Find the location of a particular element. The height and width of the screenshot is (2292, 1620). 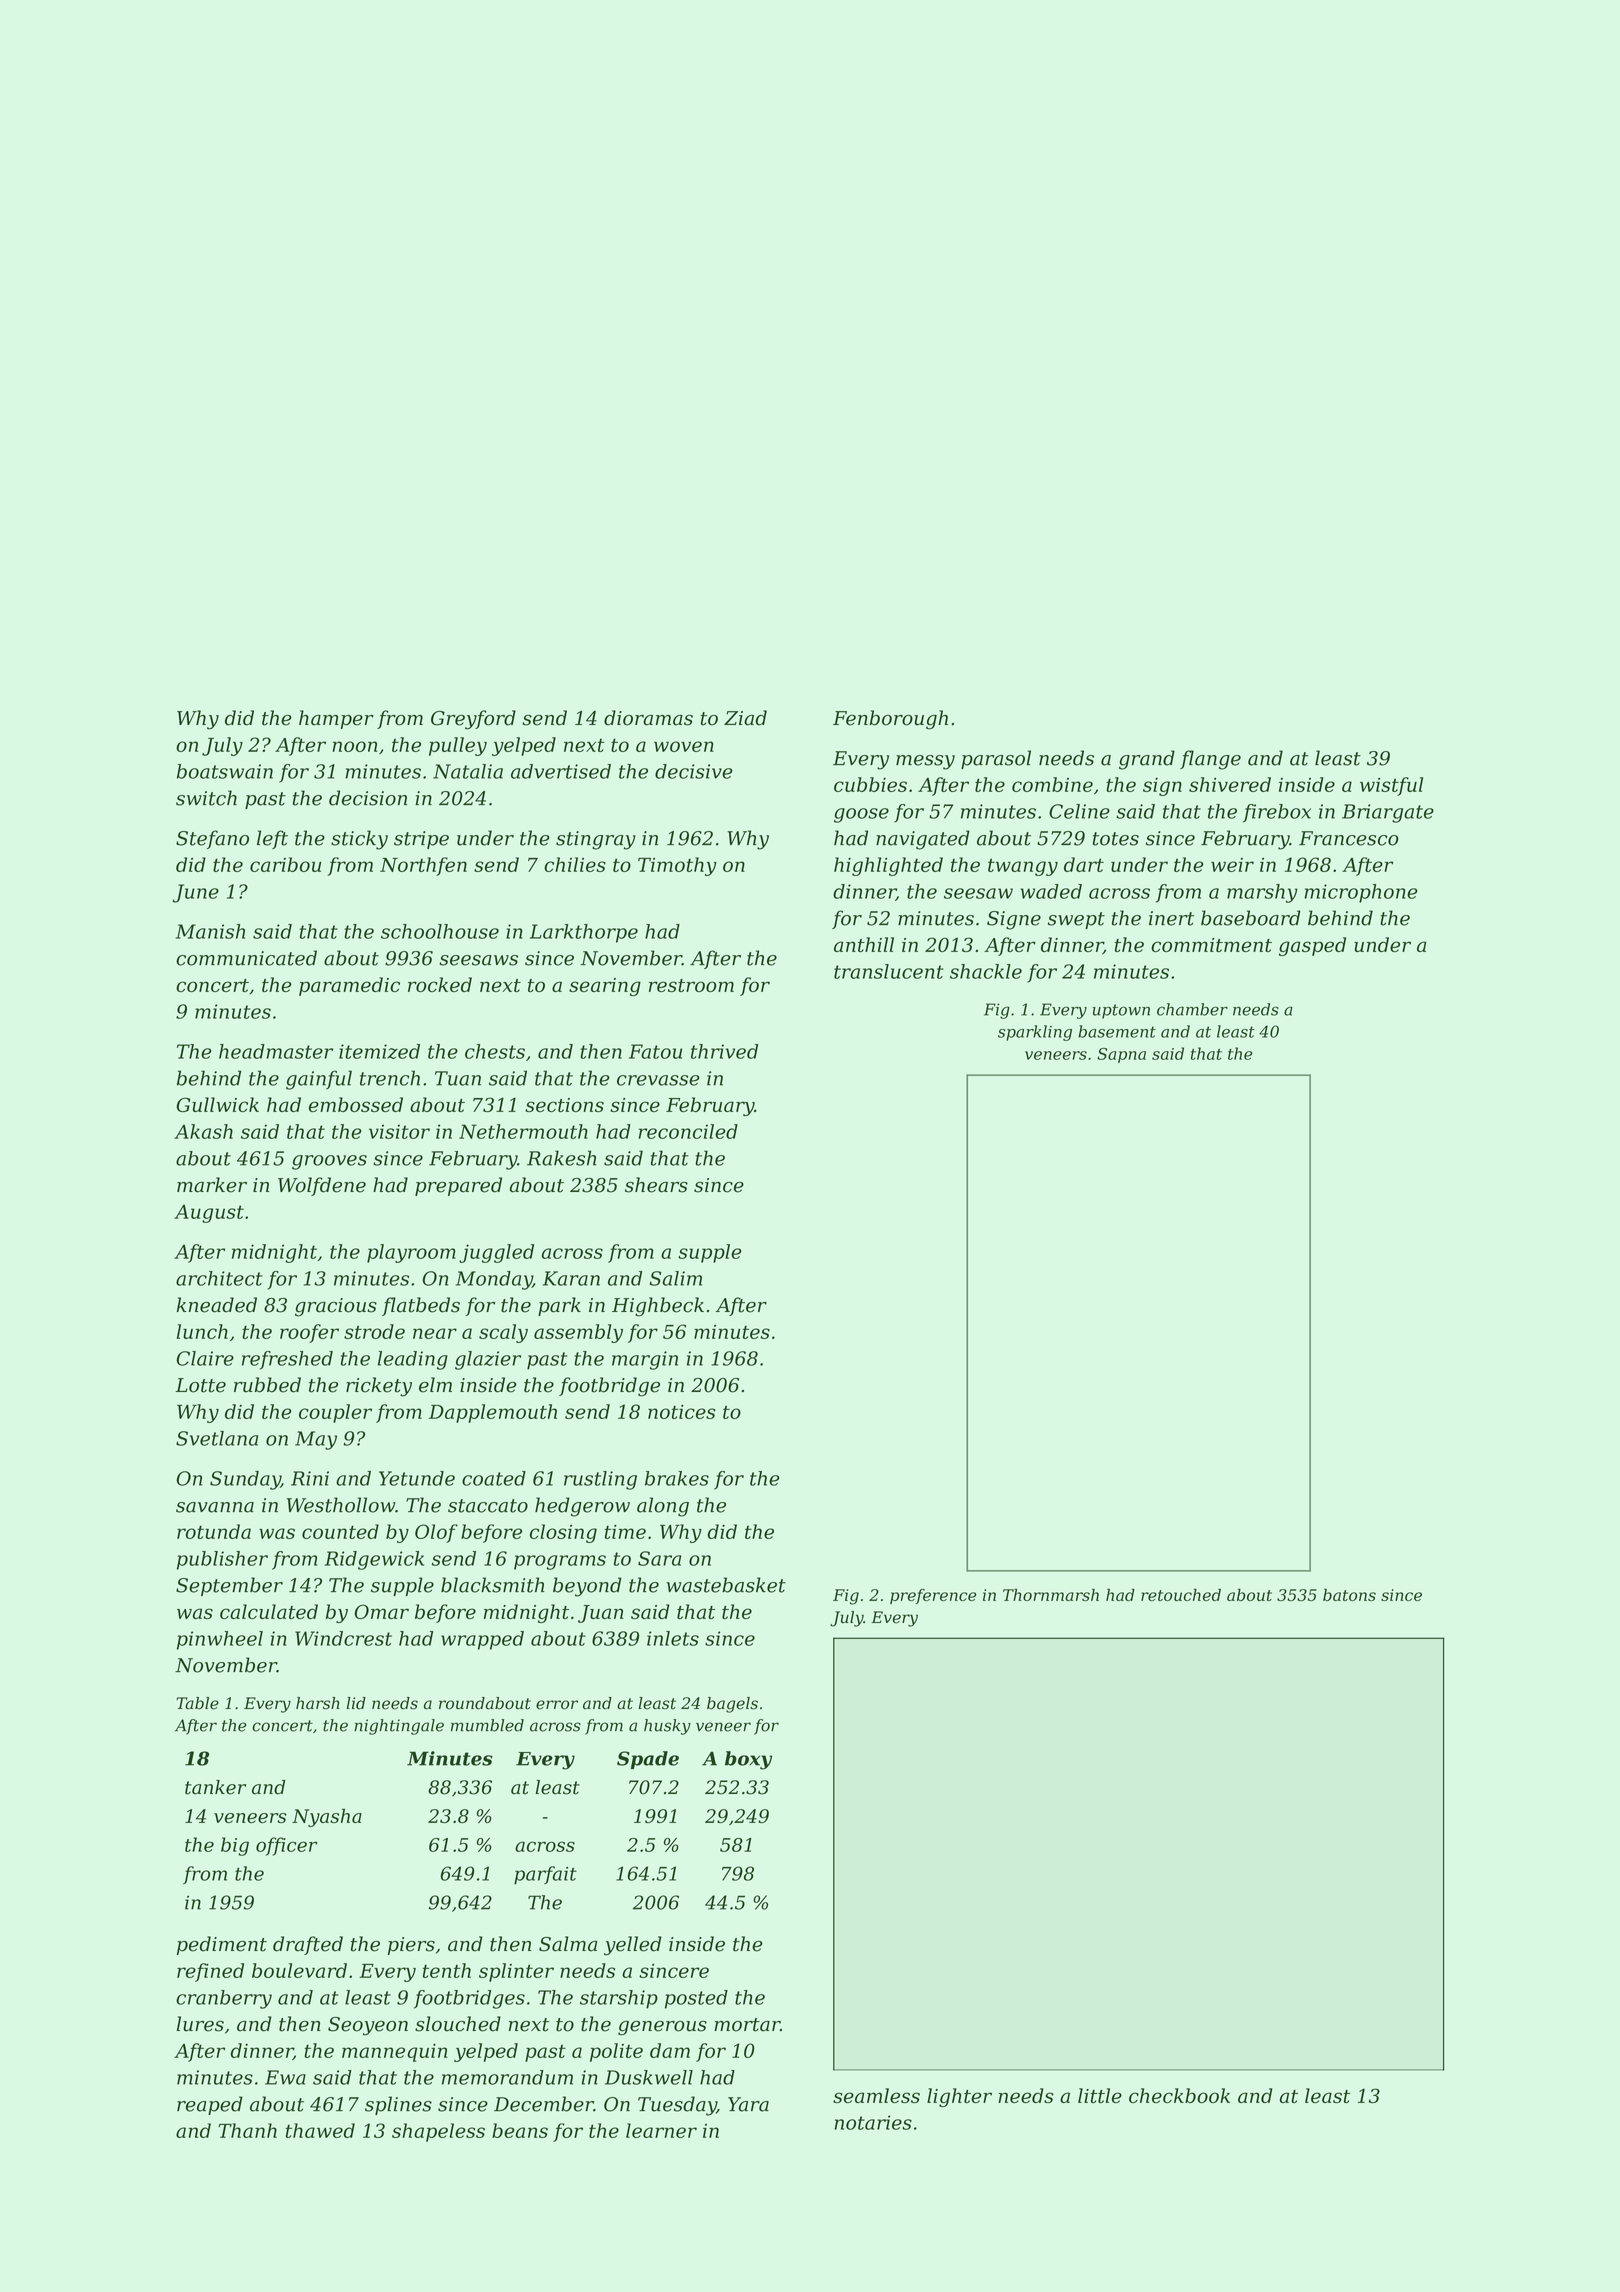

retouched is located at coordinates (1181, 1595).
